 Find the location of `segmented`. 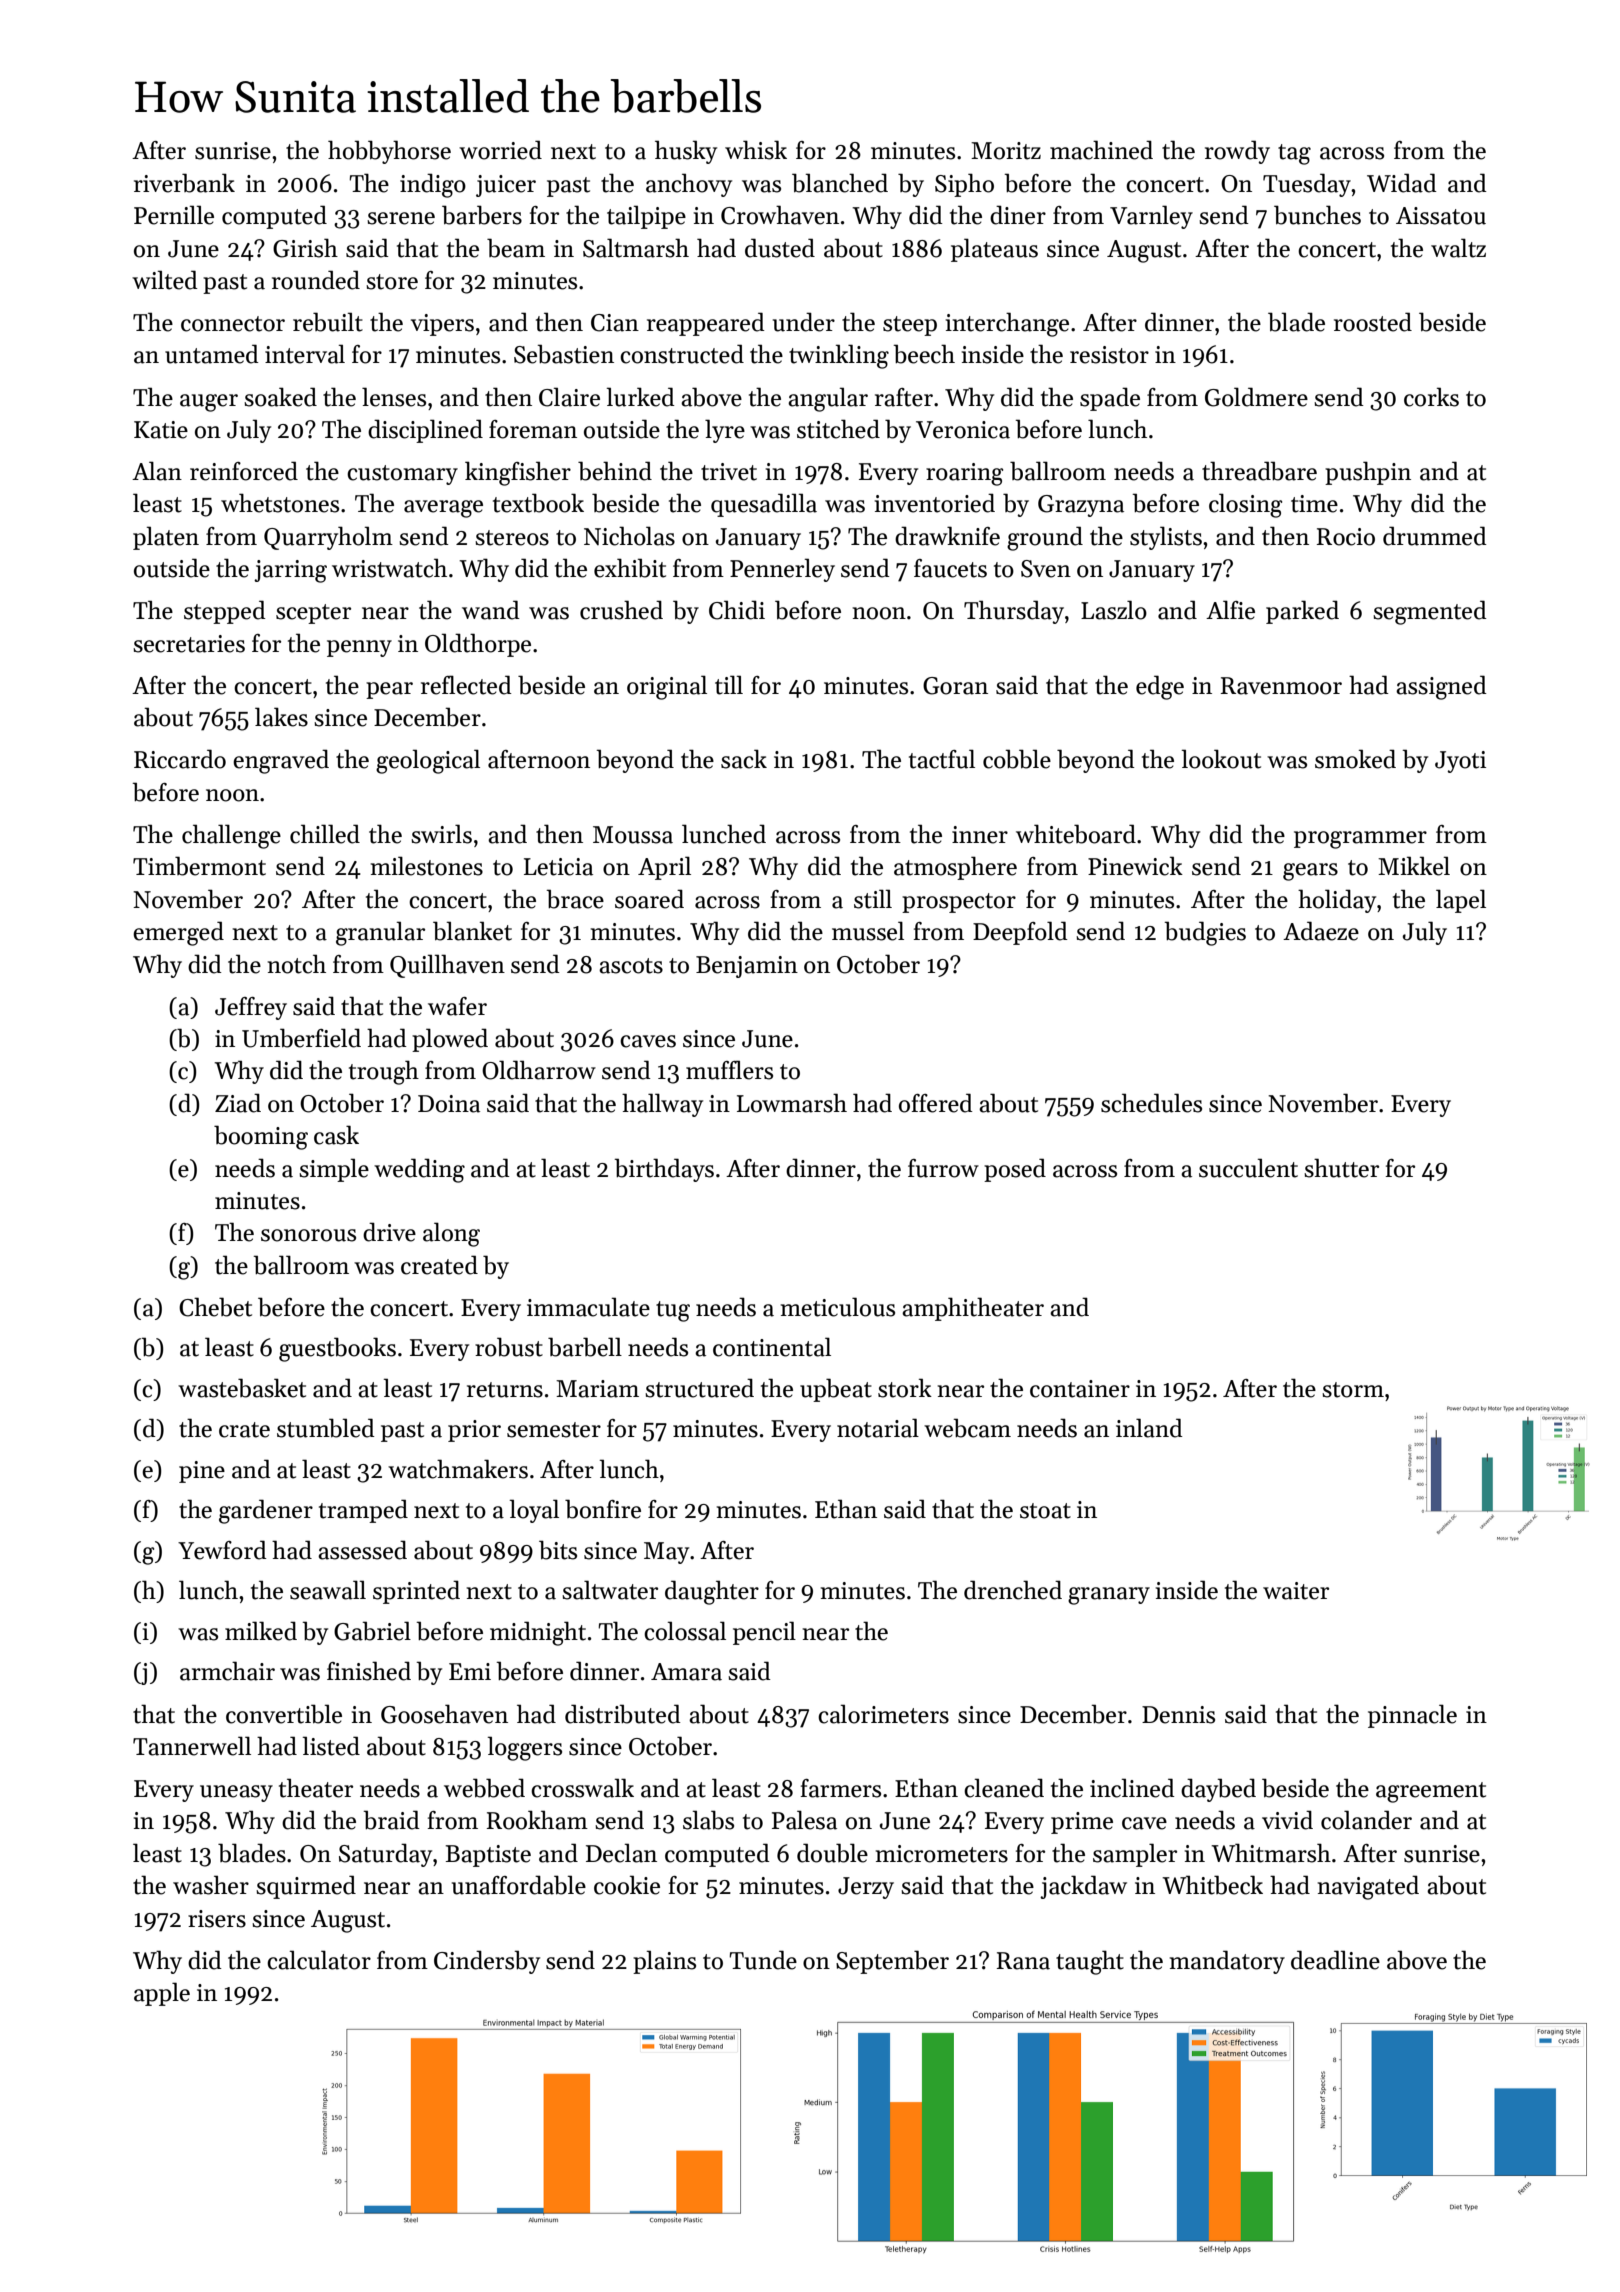

segmented is located at coordinates (1430, 612).
